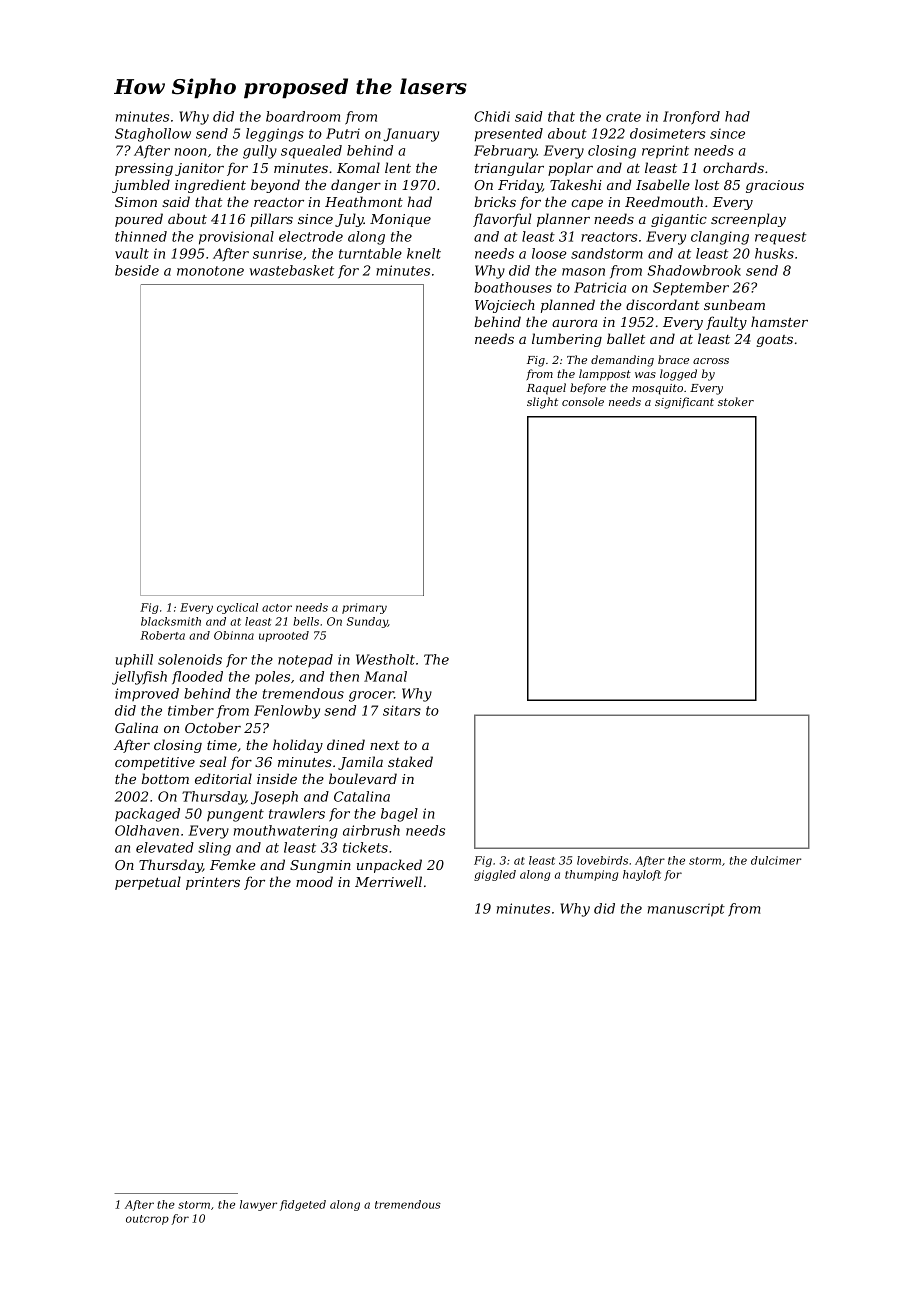 The height and width of the screenshot is (1308, 924). I want to click on lumbering, so click(567, 340).
